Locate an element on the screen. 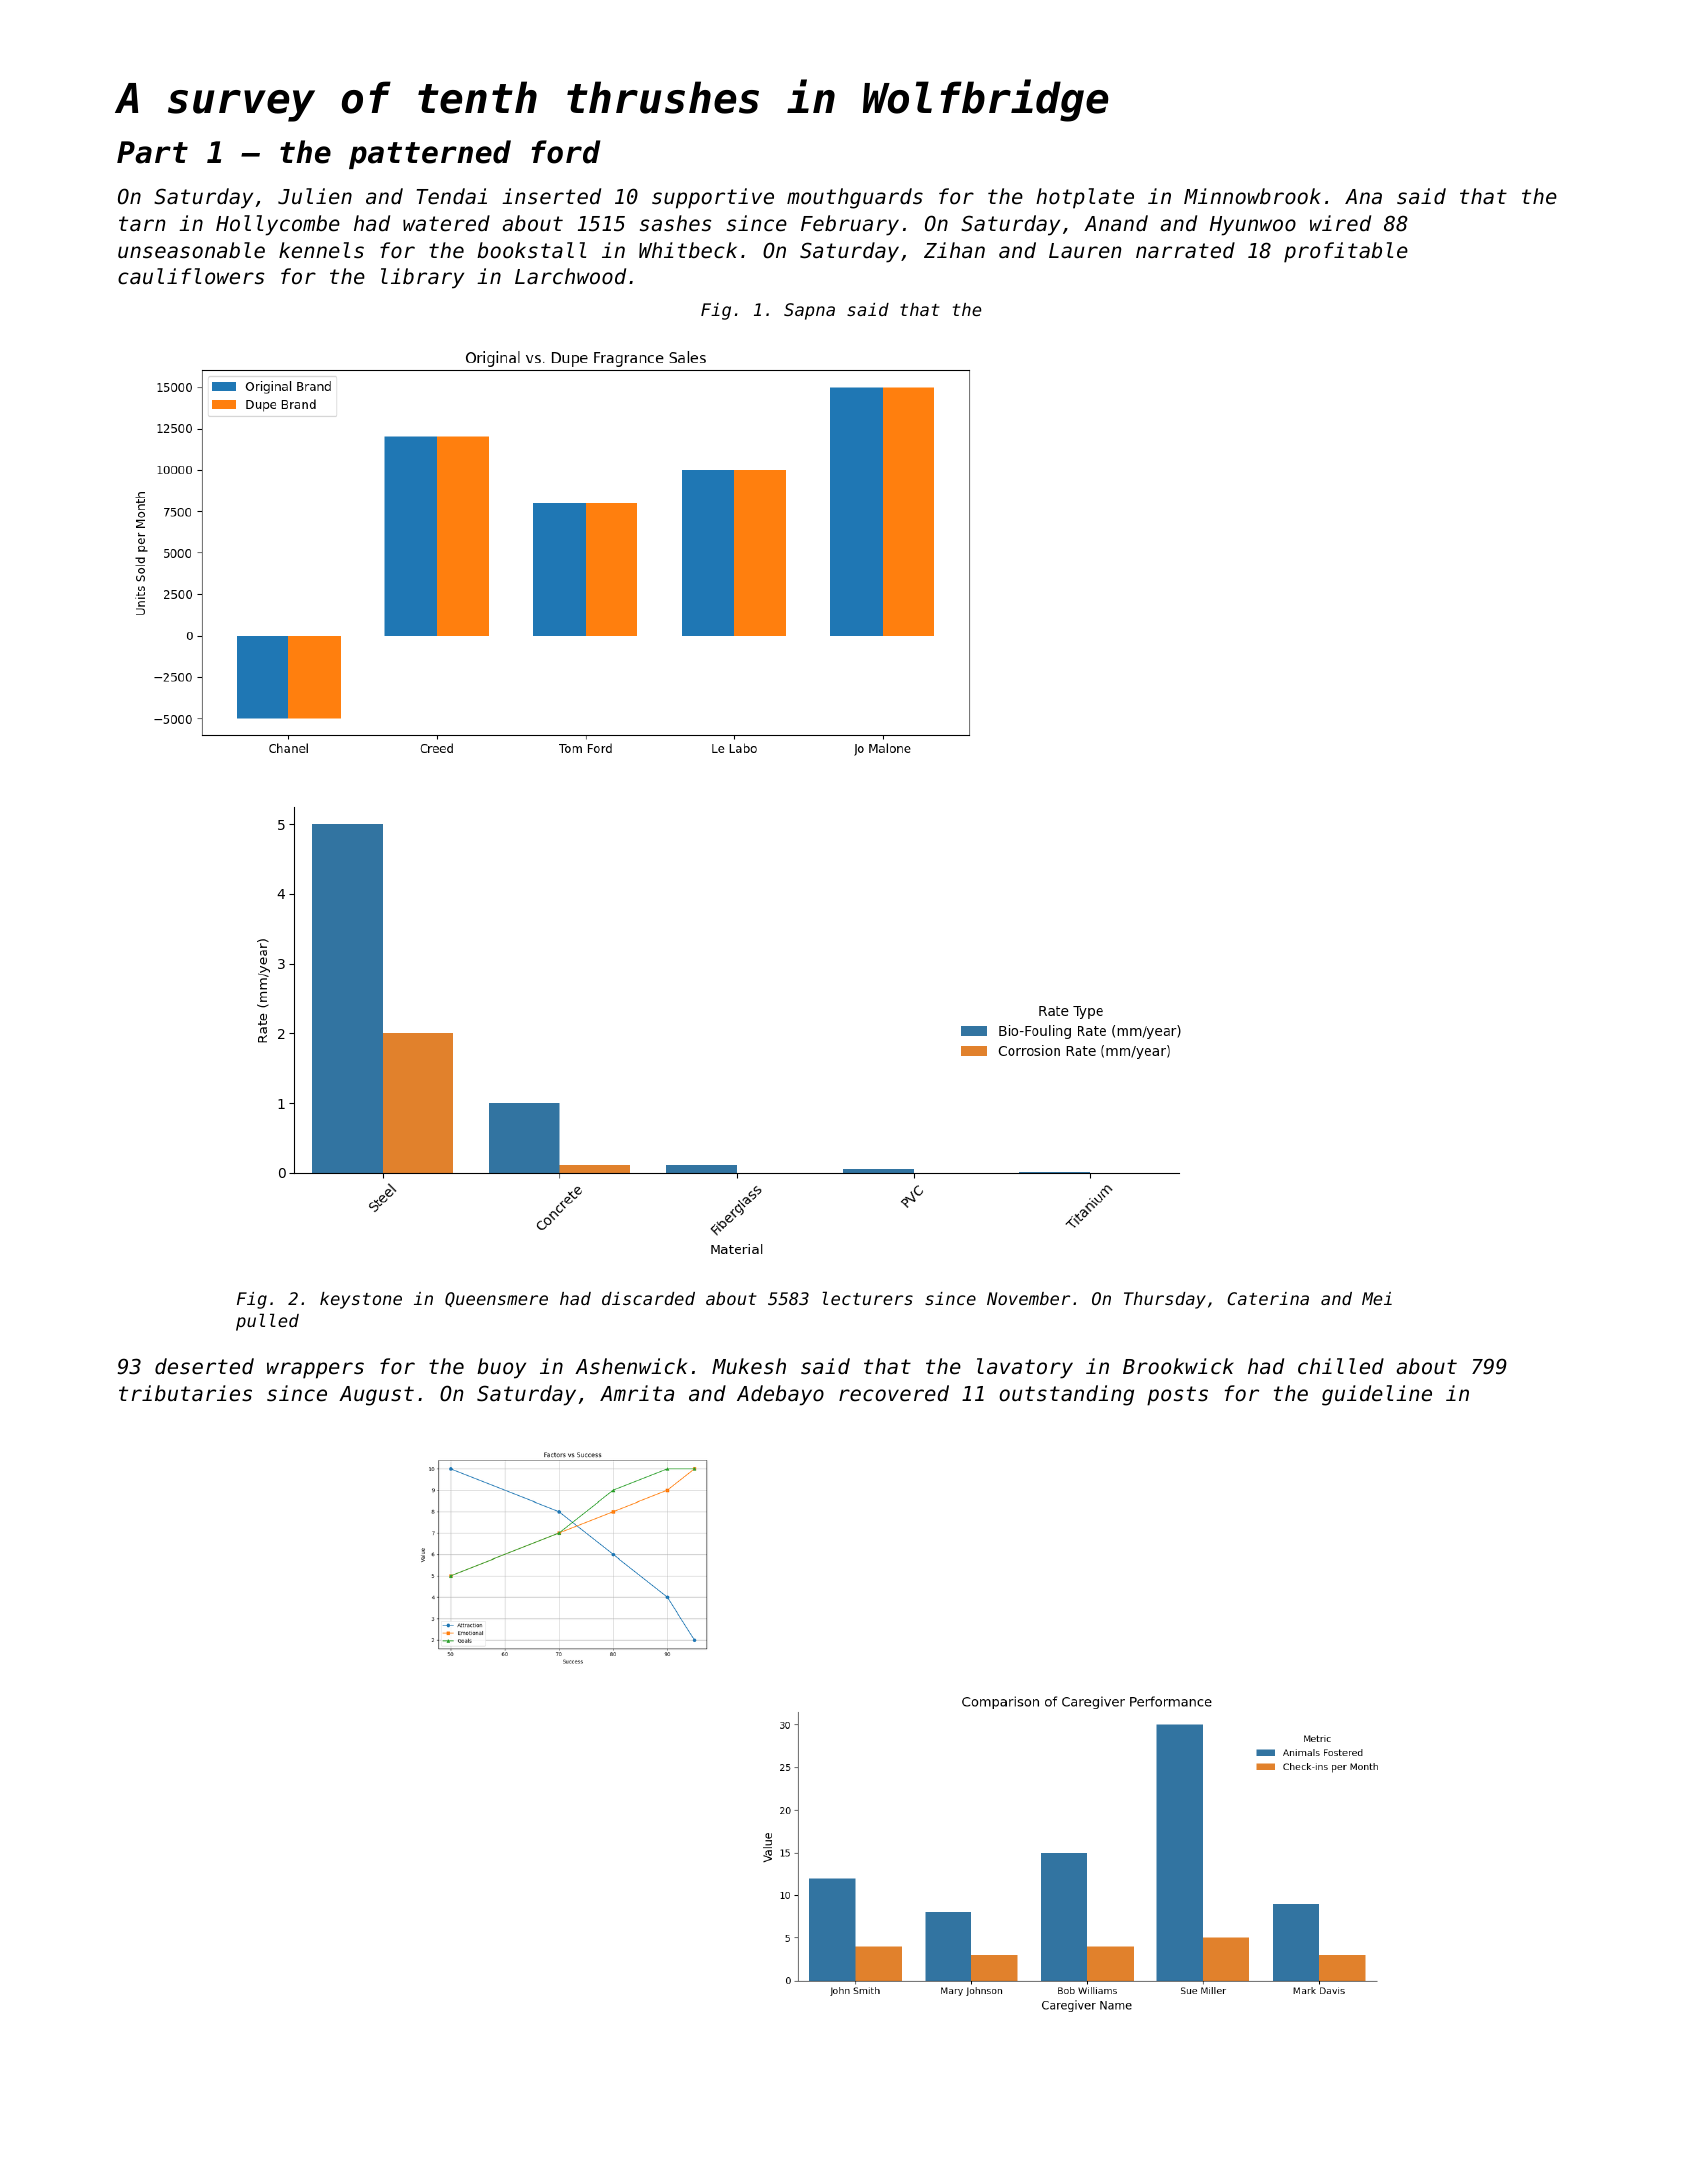 The height and width of the screenshot is (2178, 1683). Zihan is located at coordinates (954, 250).
